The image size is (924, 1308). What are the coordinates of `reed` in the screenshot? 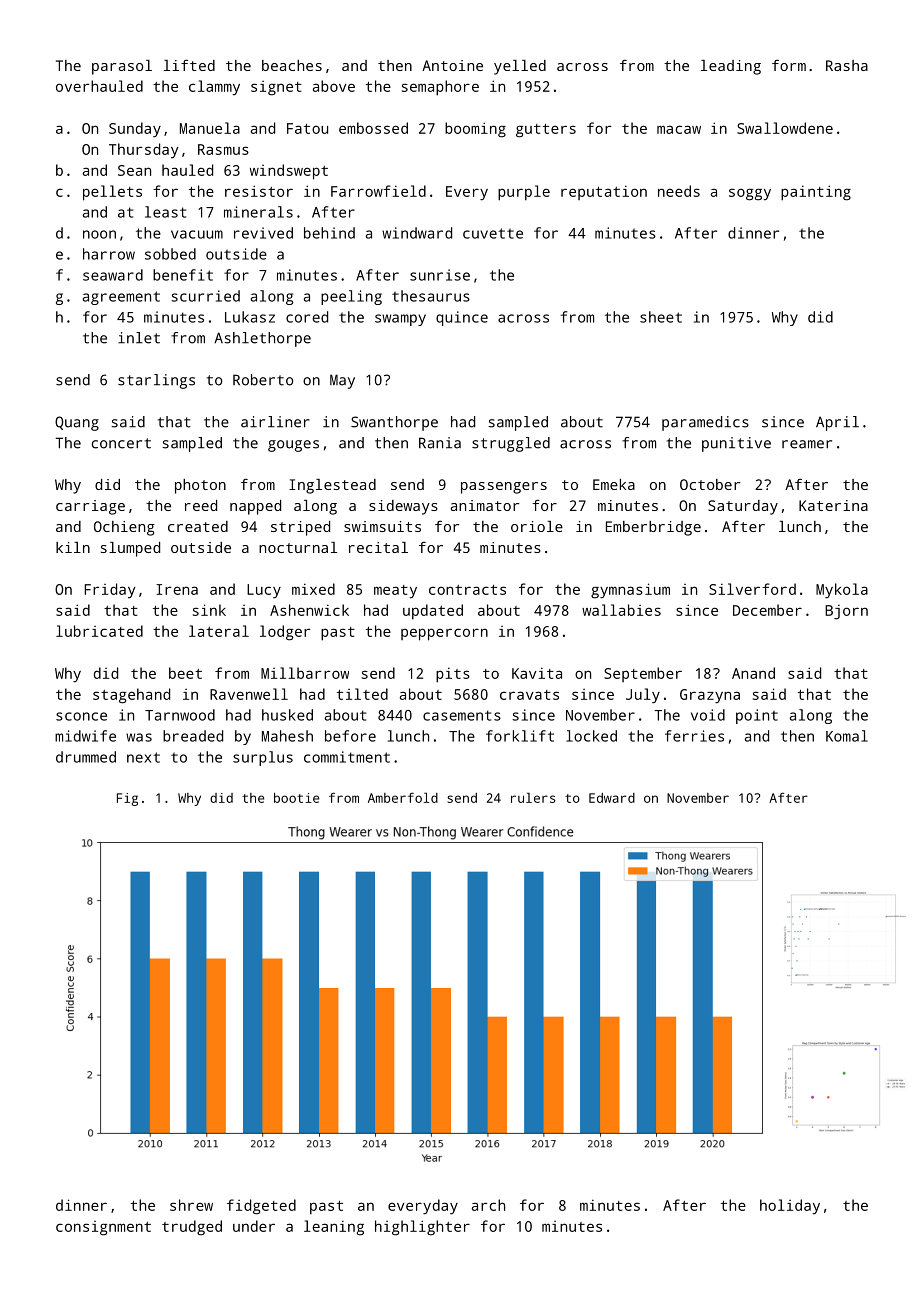 It's located at (201, 505).
